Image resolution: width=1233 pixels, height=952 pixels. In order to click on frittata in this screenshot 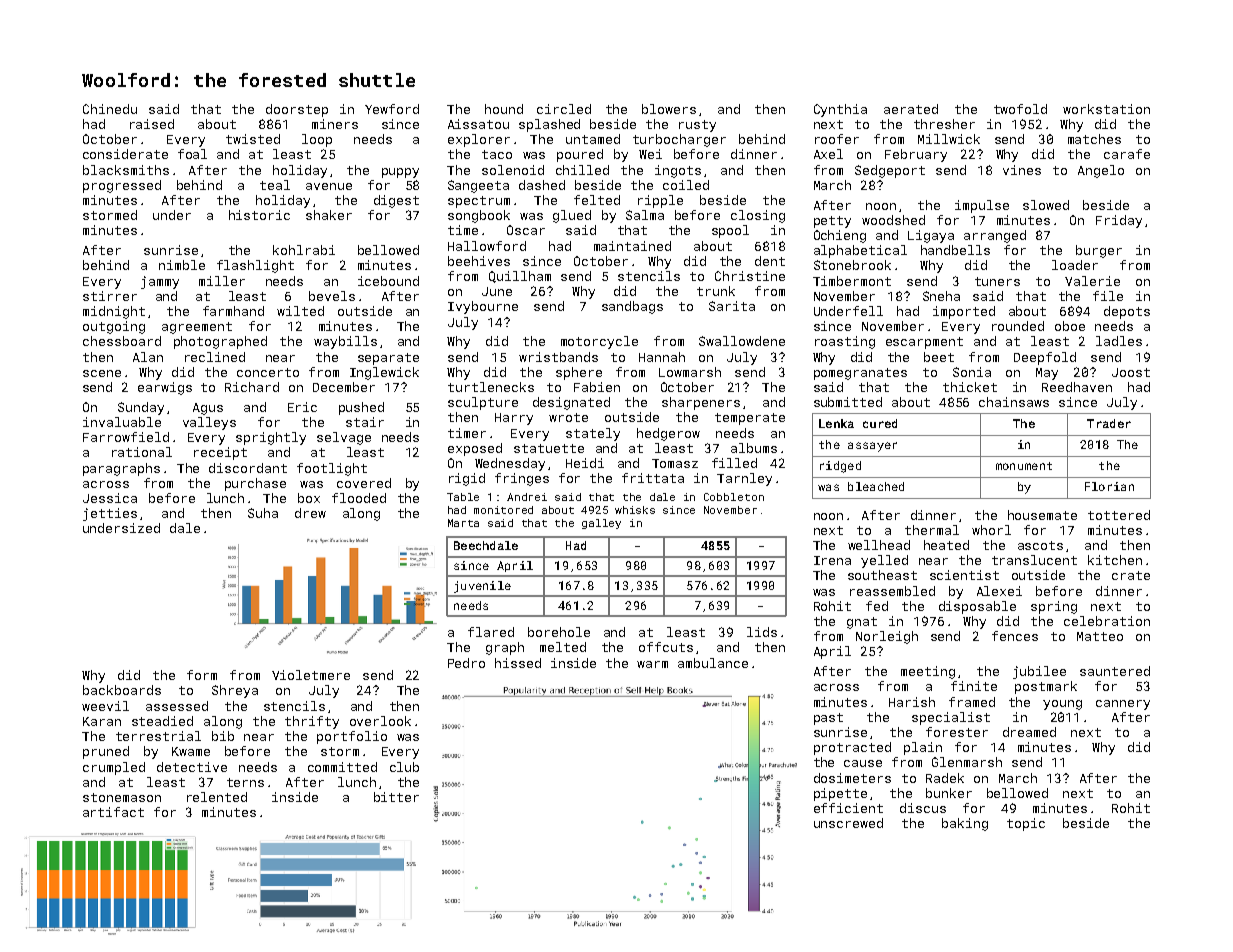, I will do `click(653, 478)`.
